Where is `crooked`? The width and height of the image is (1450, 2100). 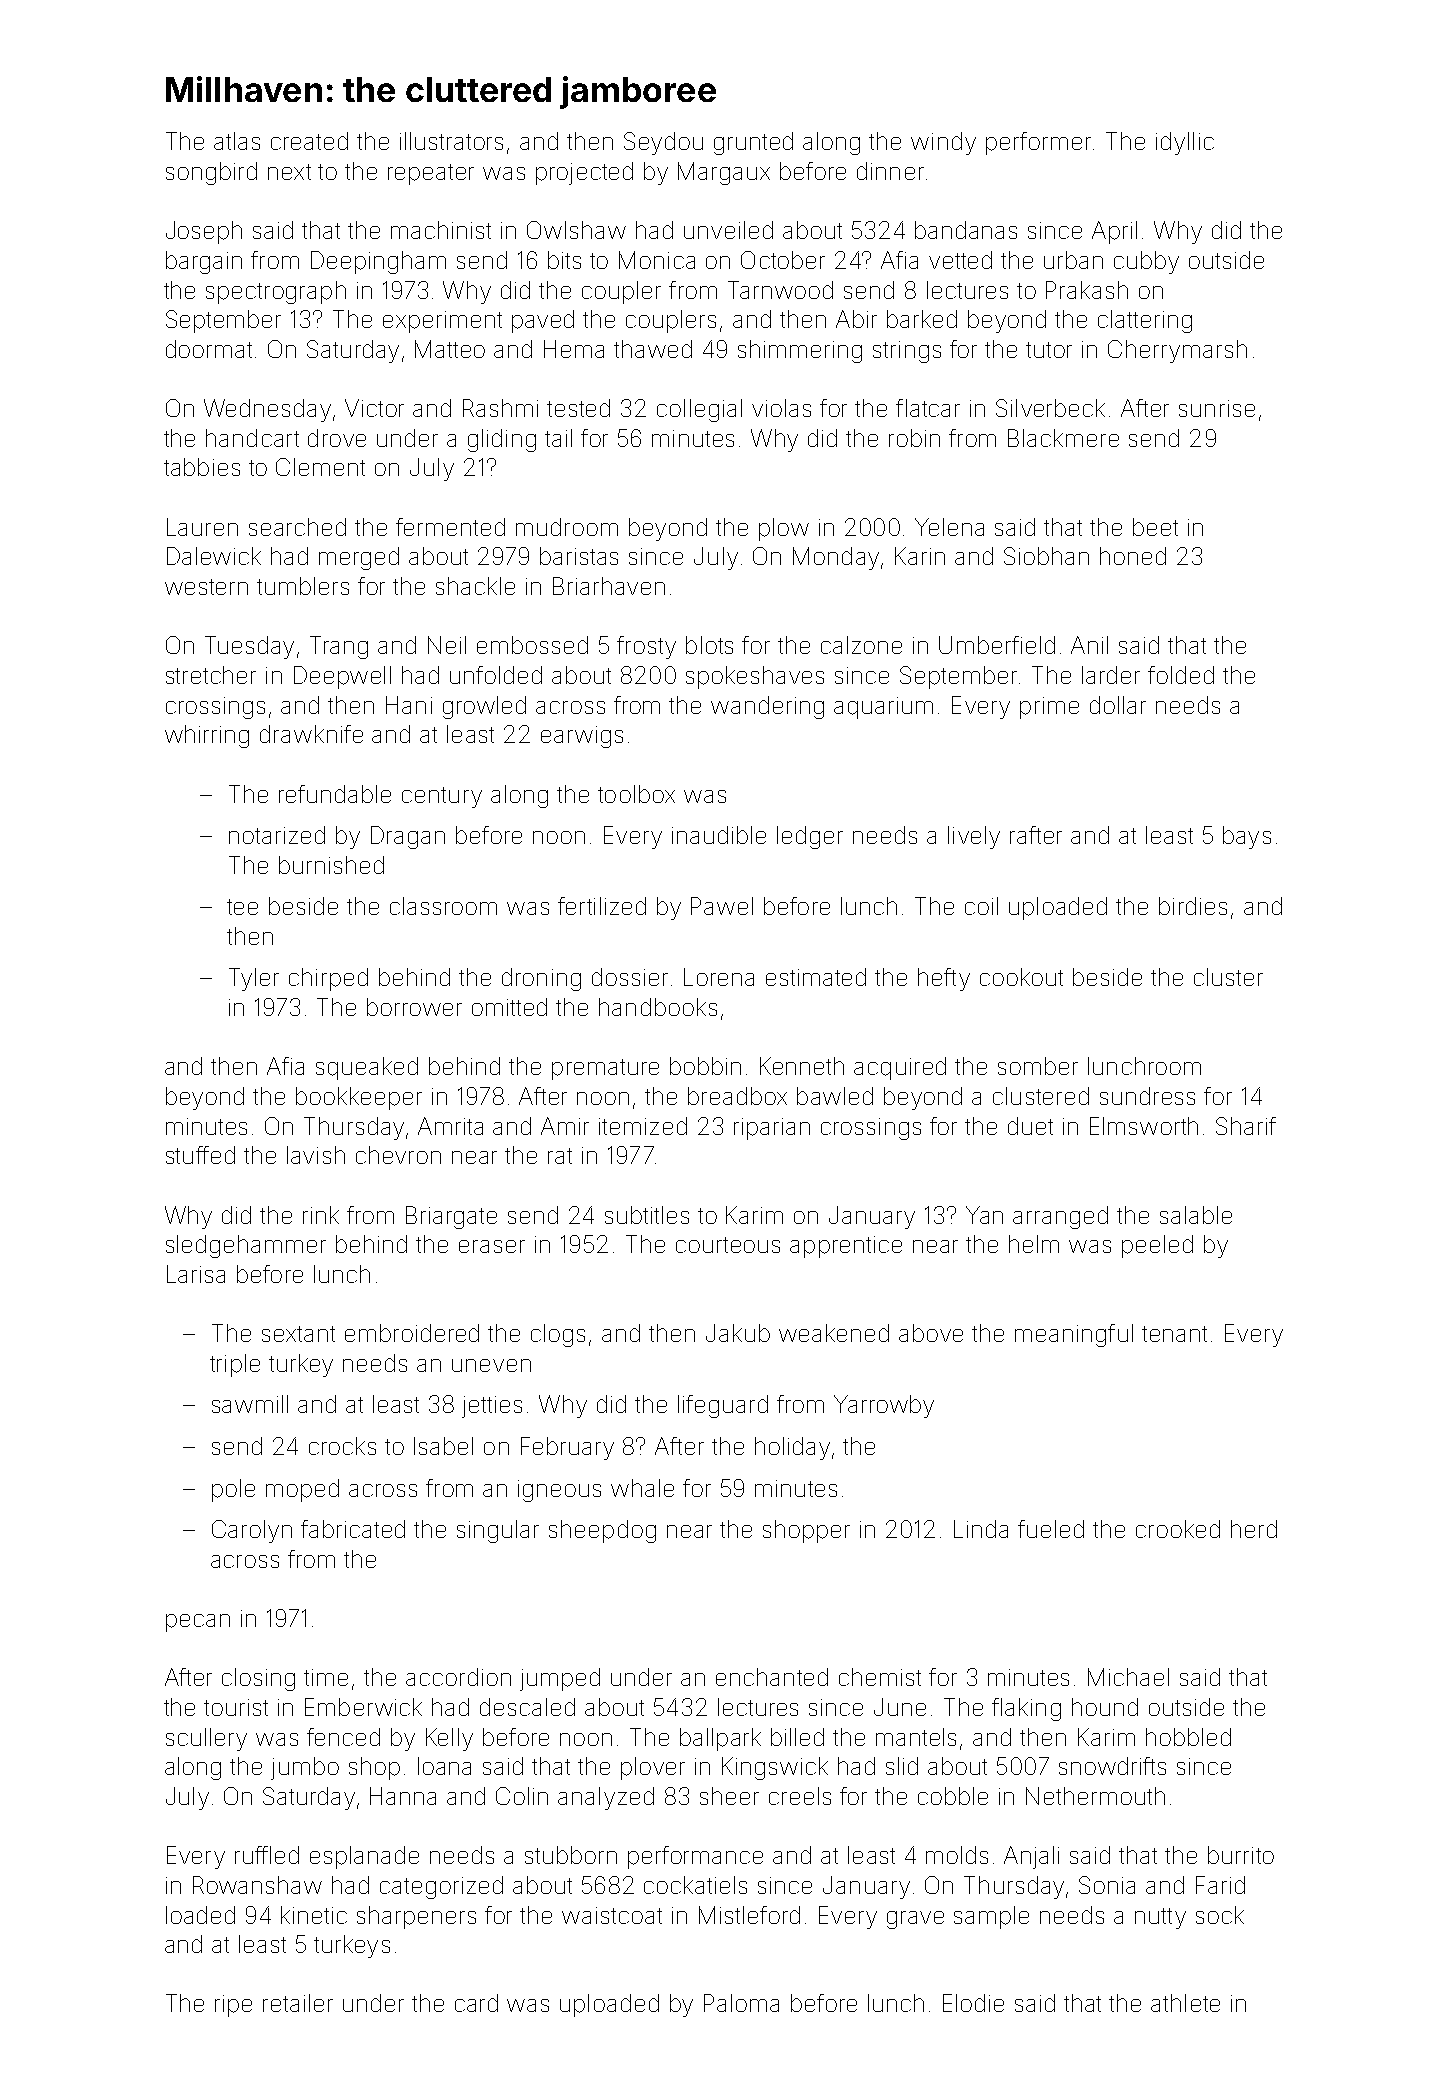
crooked is located at coordinates (1178, 1529).
